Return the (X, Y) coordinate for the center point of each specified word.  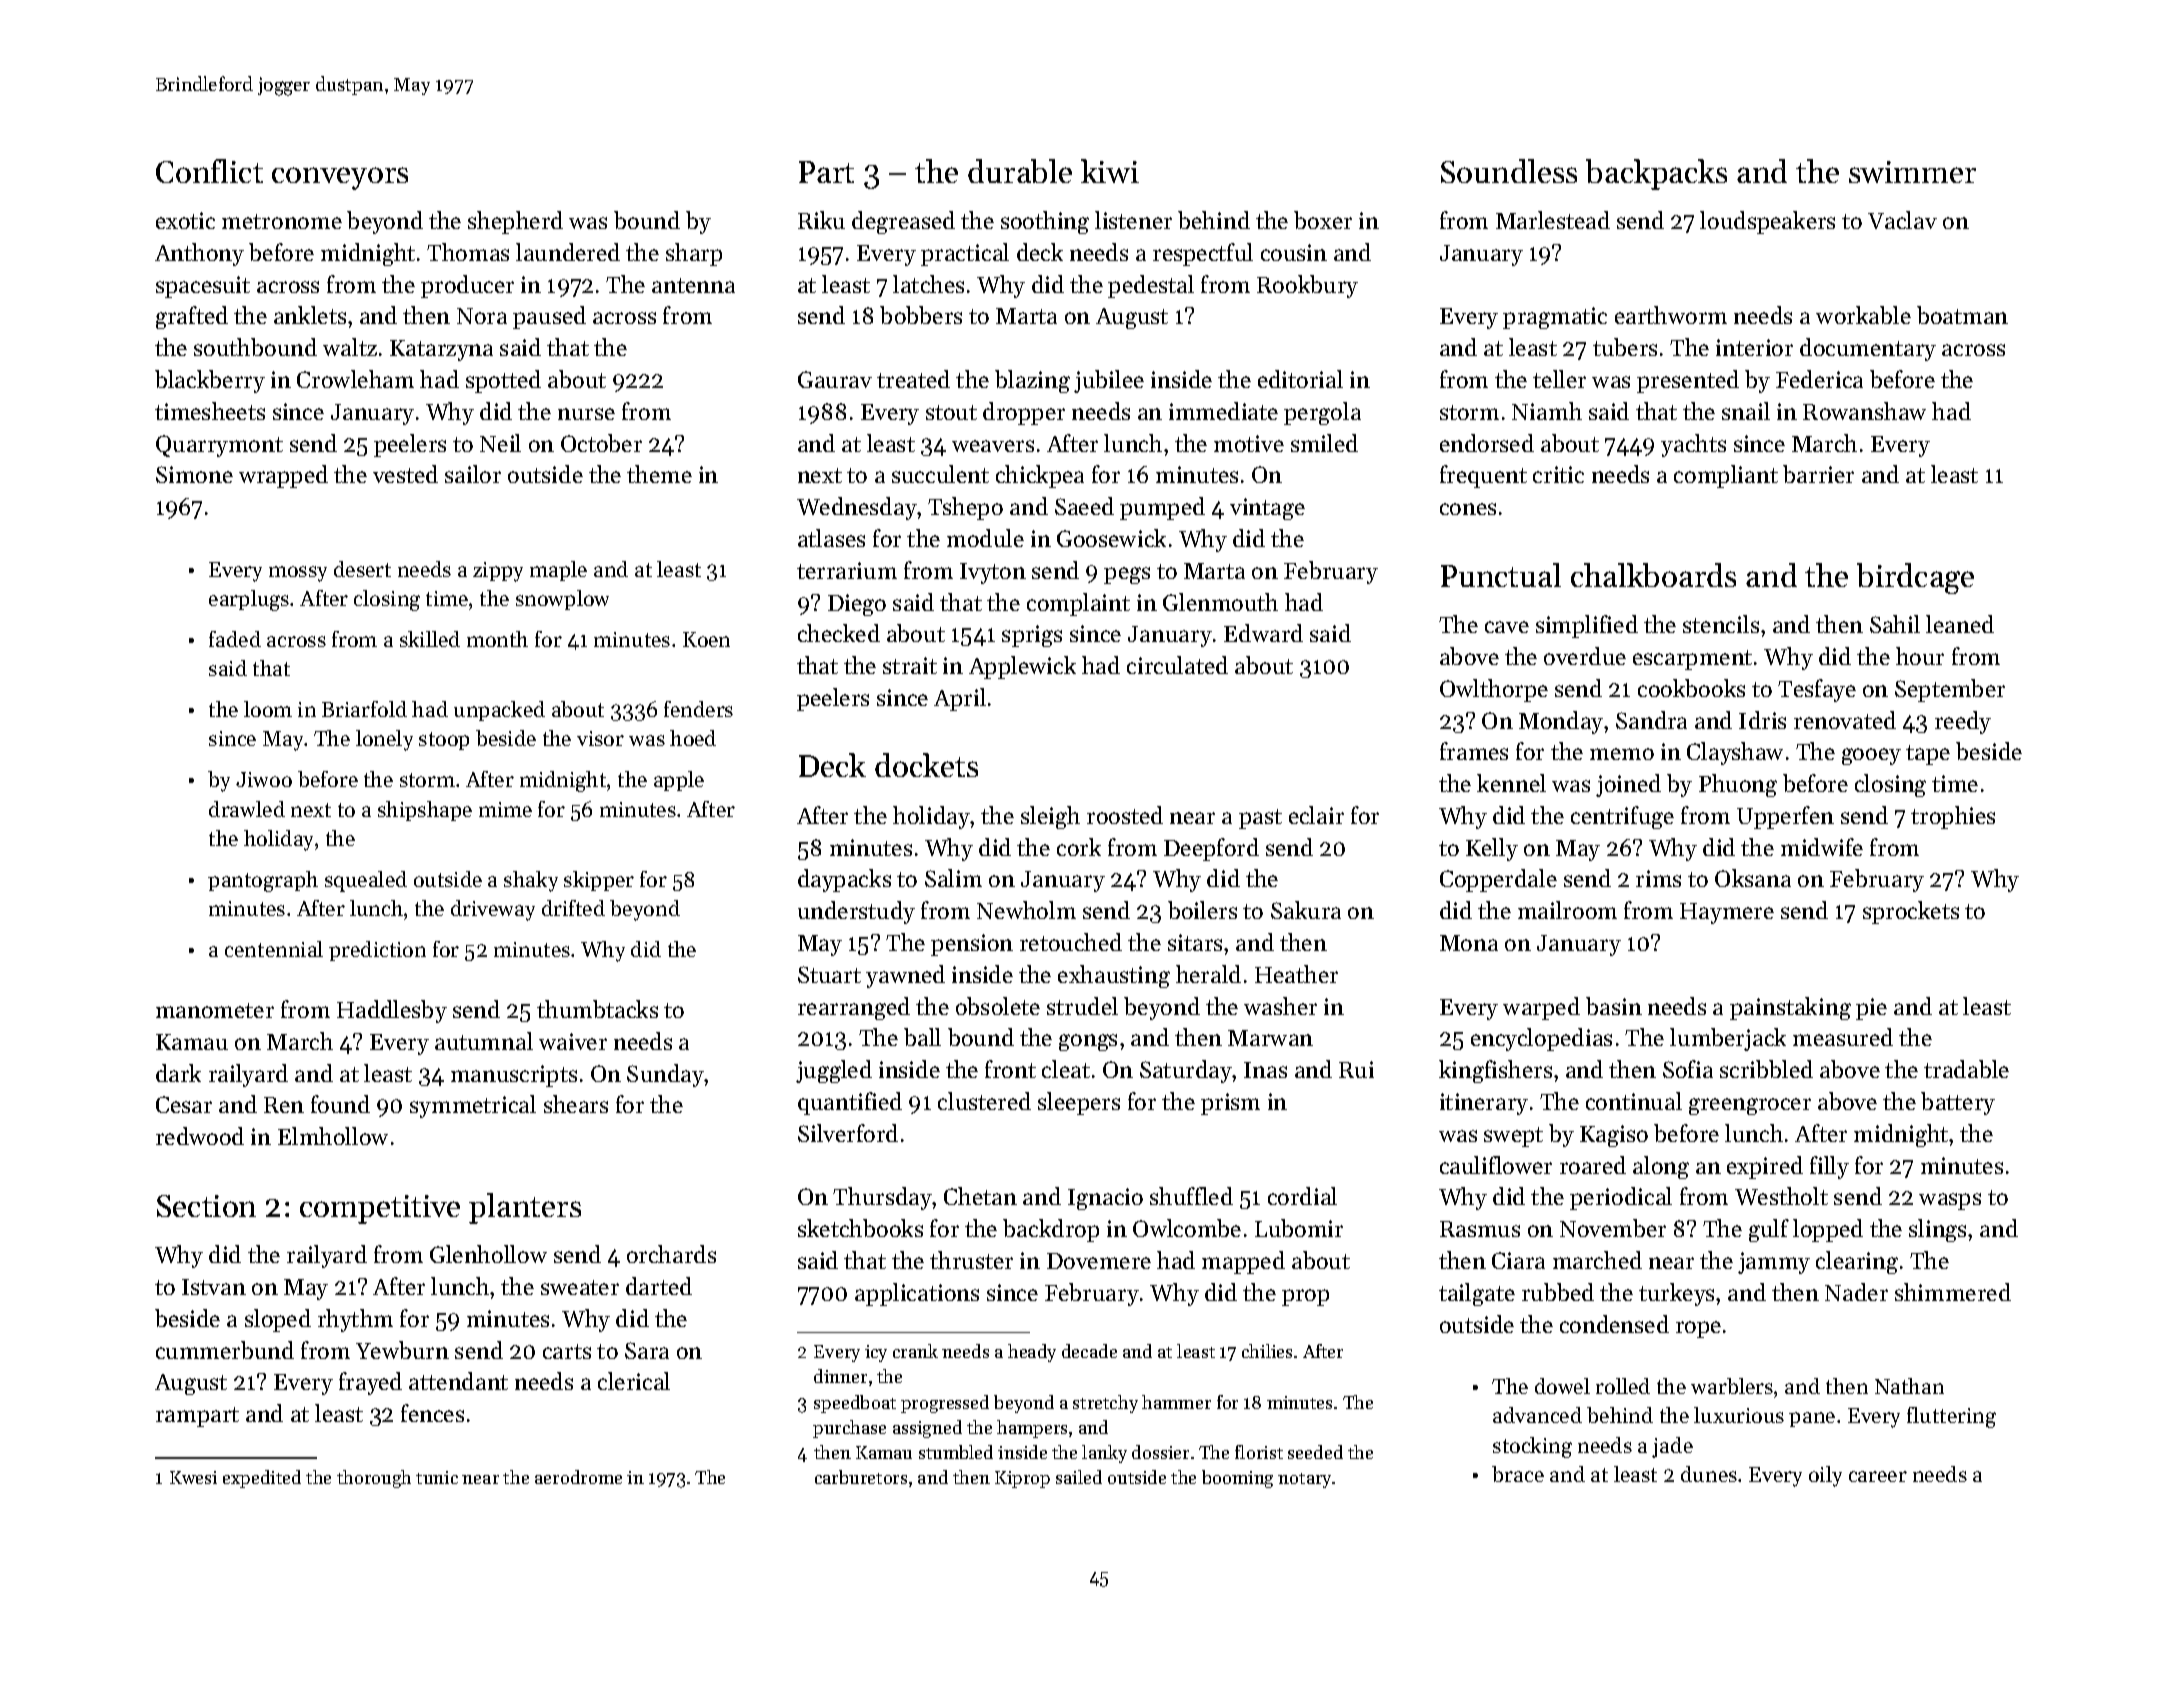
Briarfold (364, 709)
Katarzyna (441, 350)
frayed (370, 1383)
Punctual (1501, 575)
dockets (926, 765)
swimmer (1912, 172)
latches (928, 284)
